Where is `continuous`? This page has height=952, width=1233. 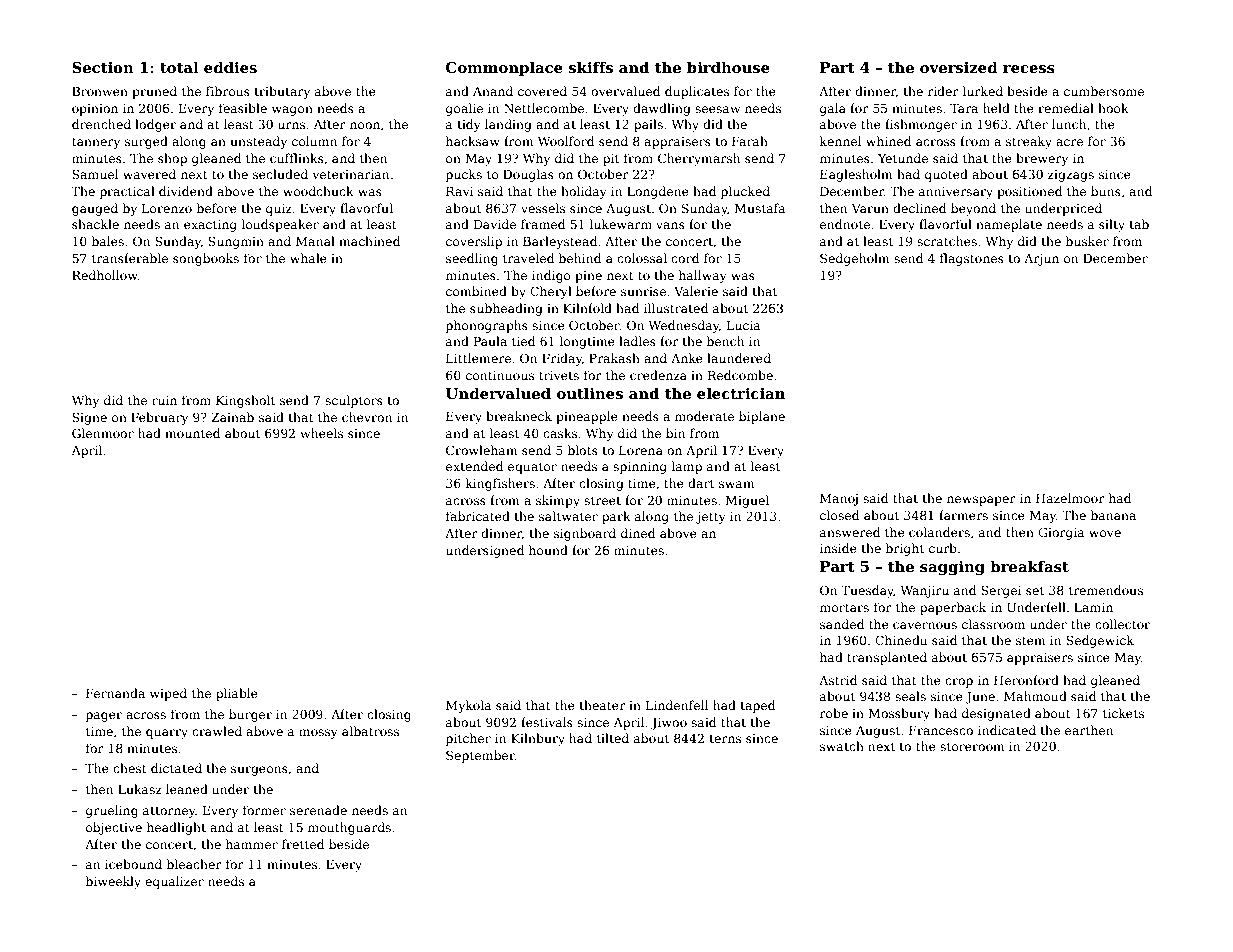
continuous is located at coordinates (500, 375).
